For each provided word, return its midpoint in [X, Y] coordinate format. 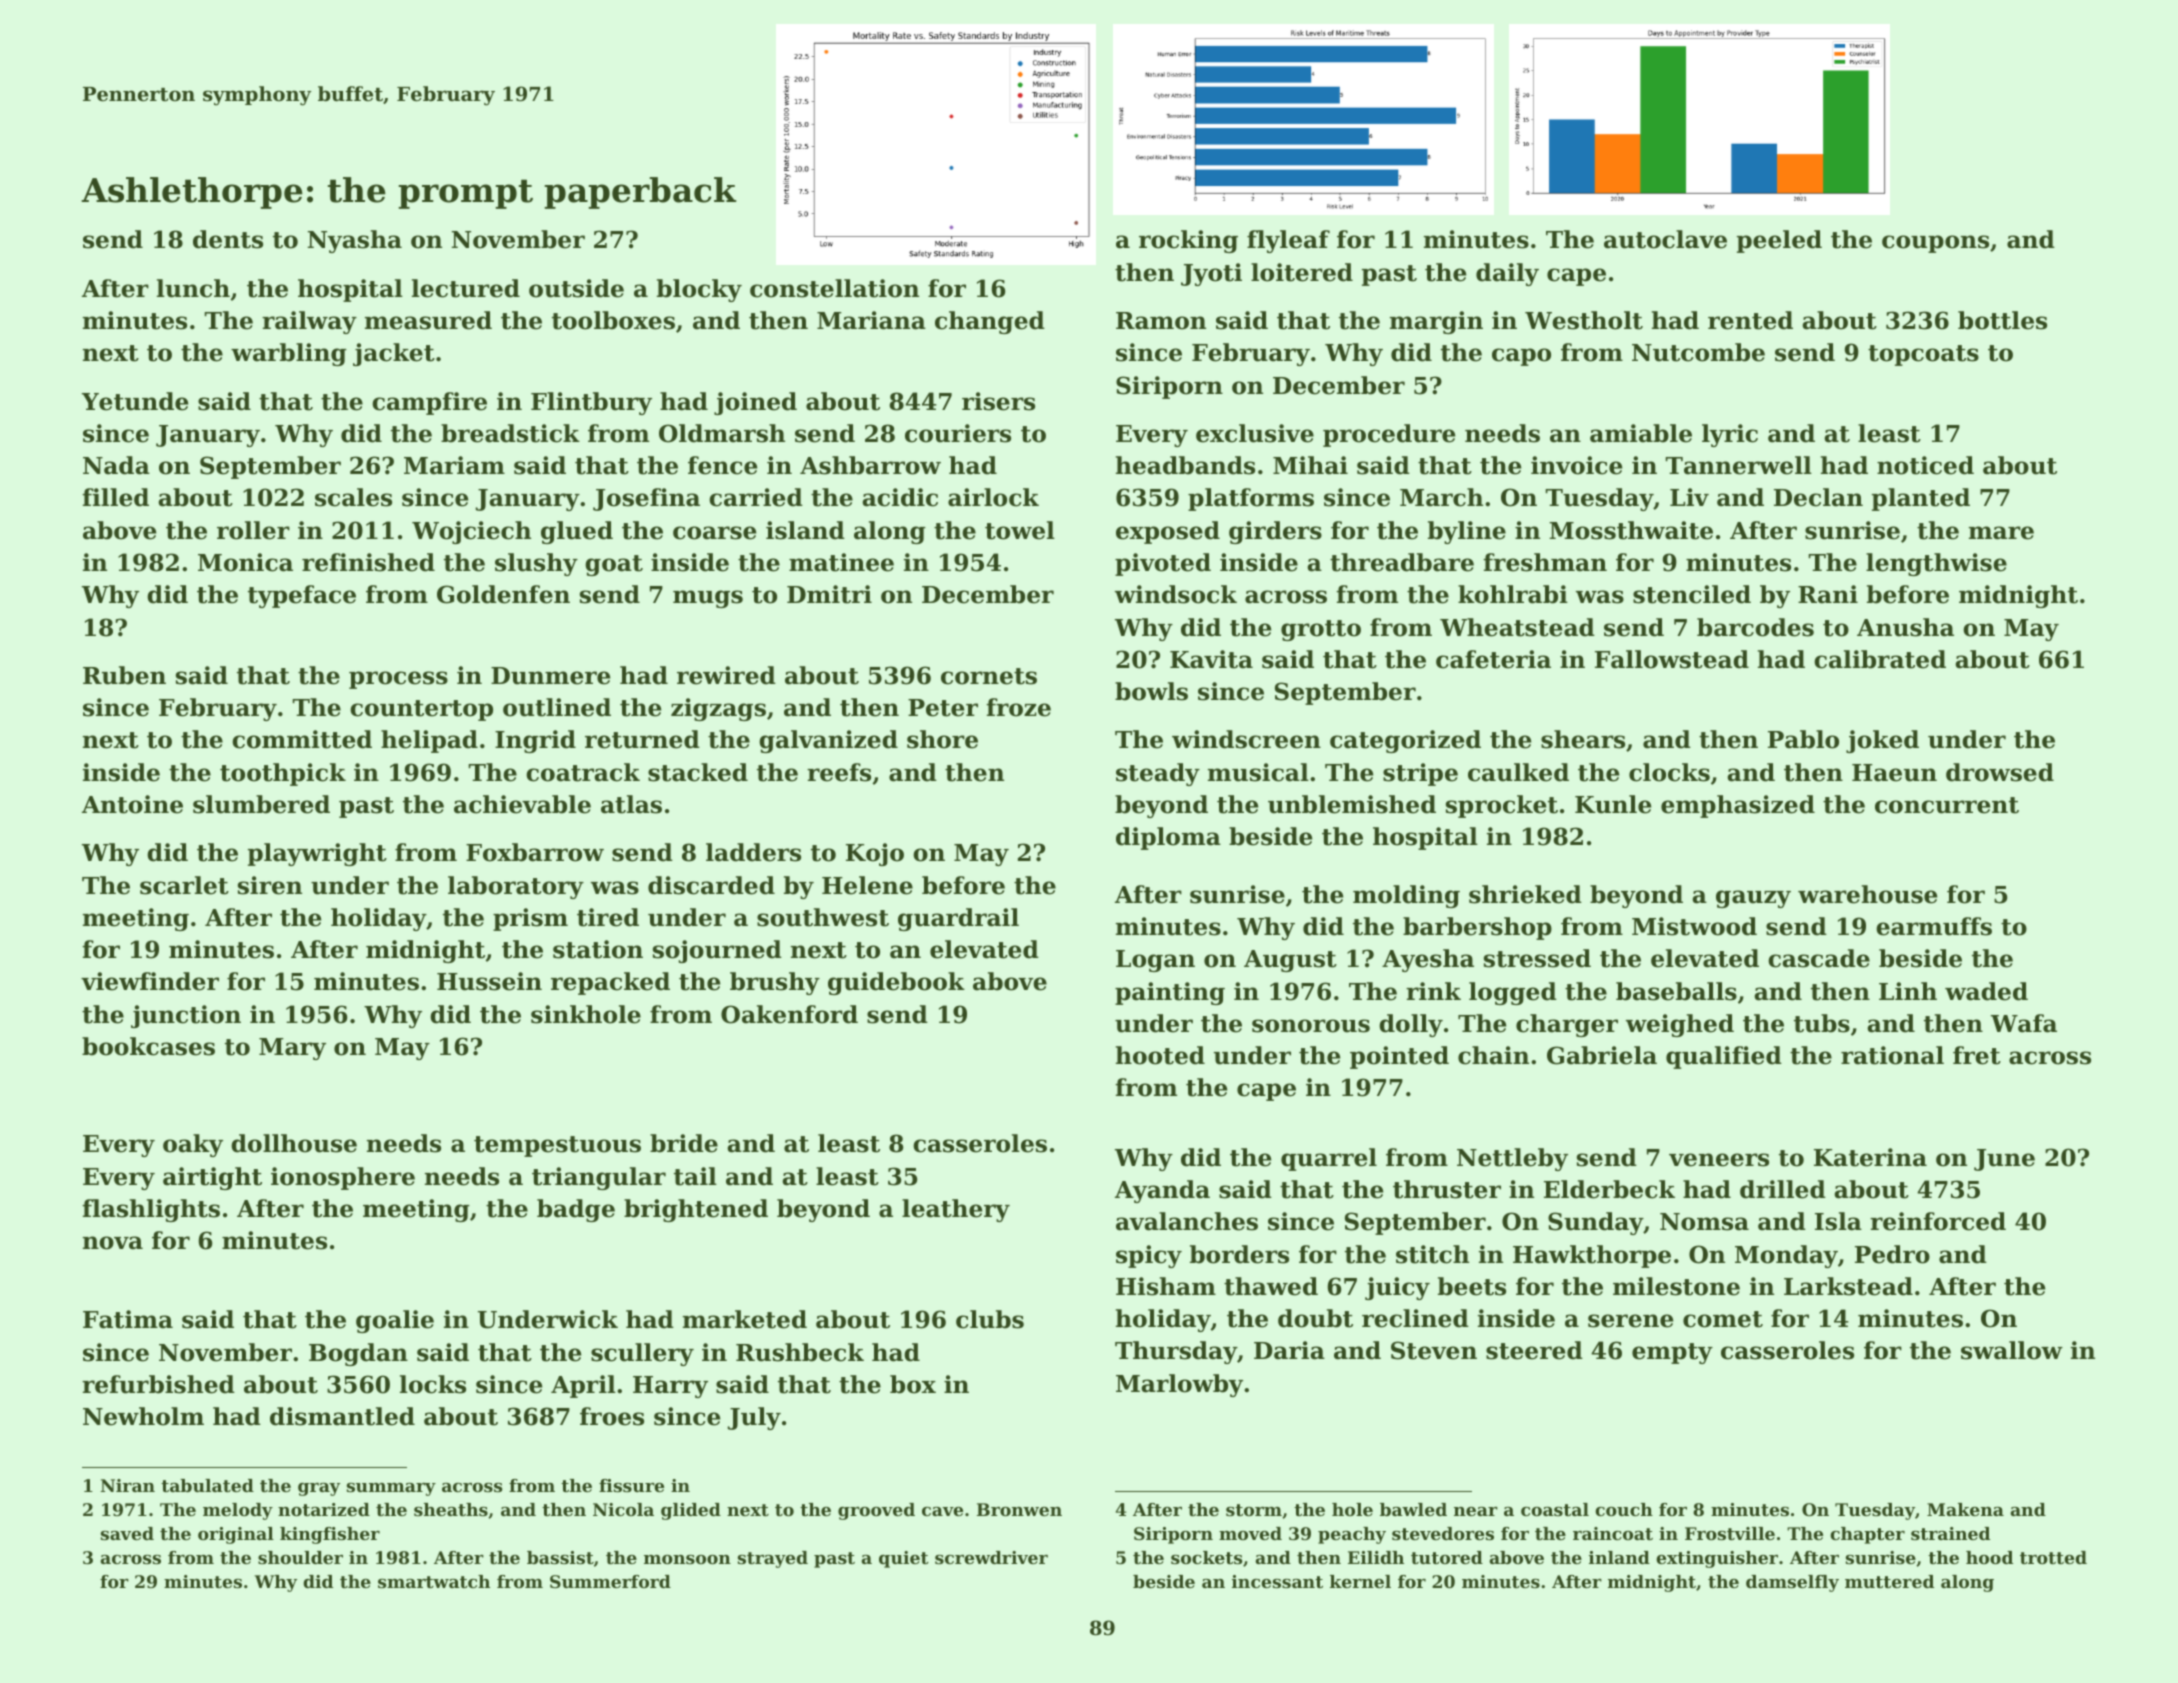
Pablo [1803, 739]
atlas [631, 804]
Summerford [610, 1581]
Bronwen [1019, 1509]
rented [1750, 320]
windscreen [1246, 739]
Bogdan [358, 1354]
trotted [2053, 1557]
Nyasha [355, 241]
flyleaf [1288, 241]
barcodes [1755, 627]
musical [1258, 772]
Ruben [124, 675]
